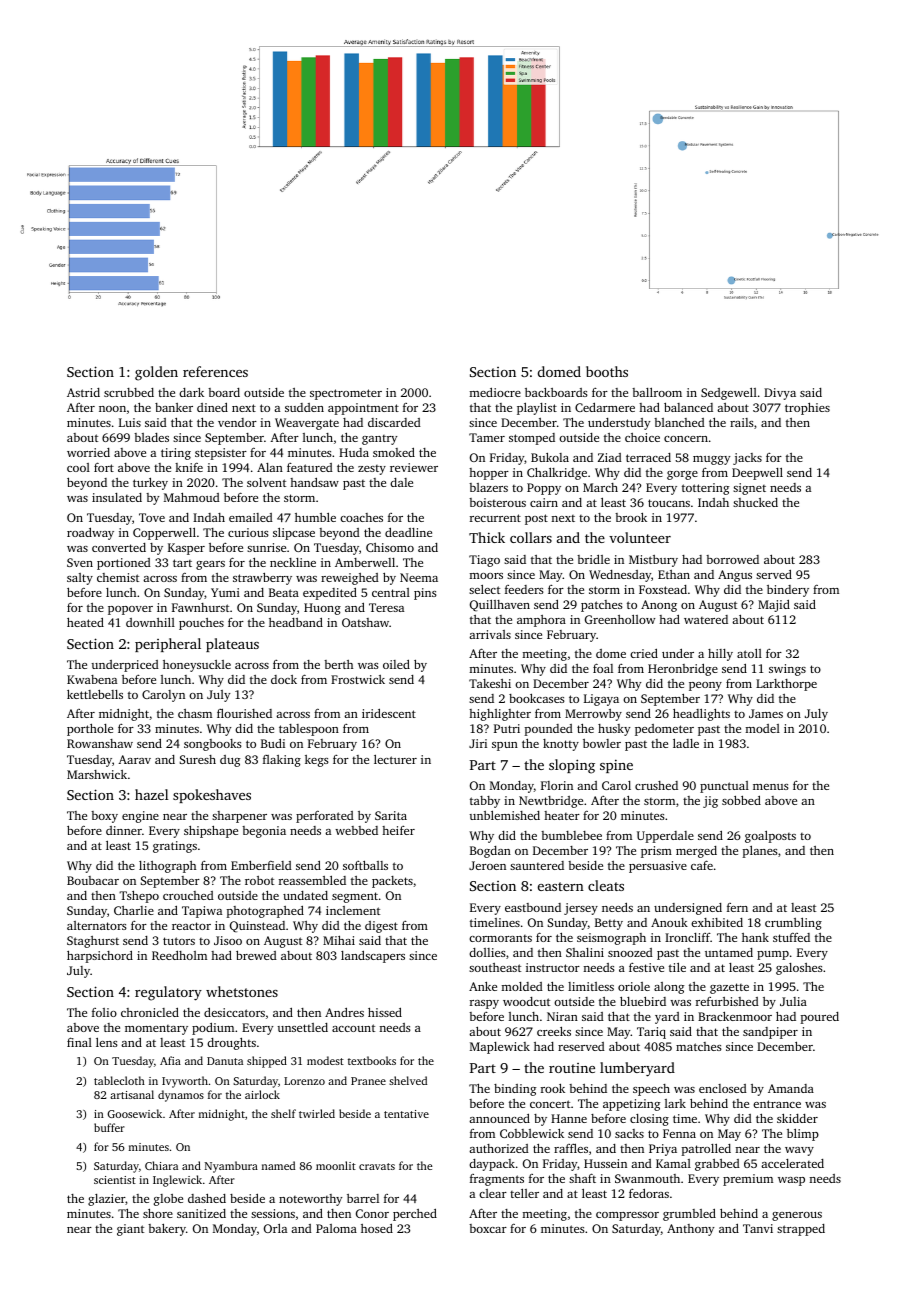 The image size is (908, 1316). What do you see at coordinates (819, 1018) in the document?
I see `poured` at bounding box center [819, 1018].
